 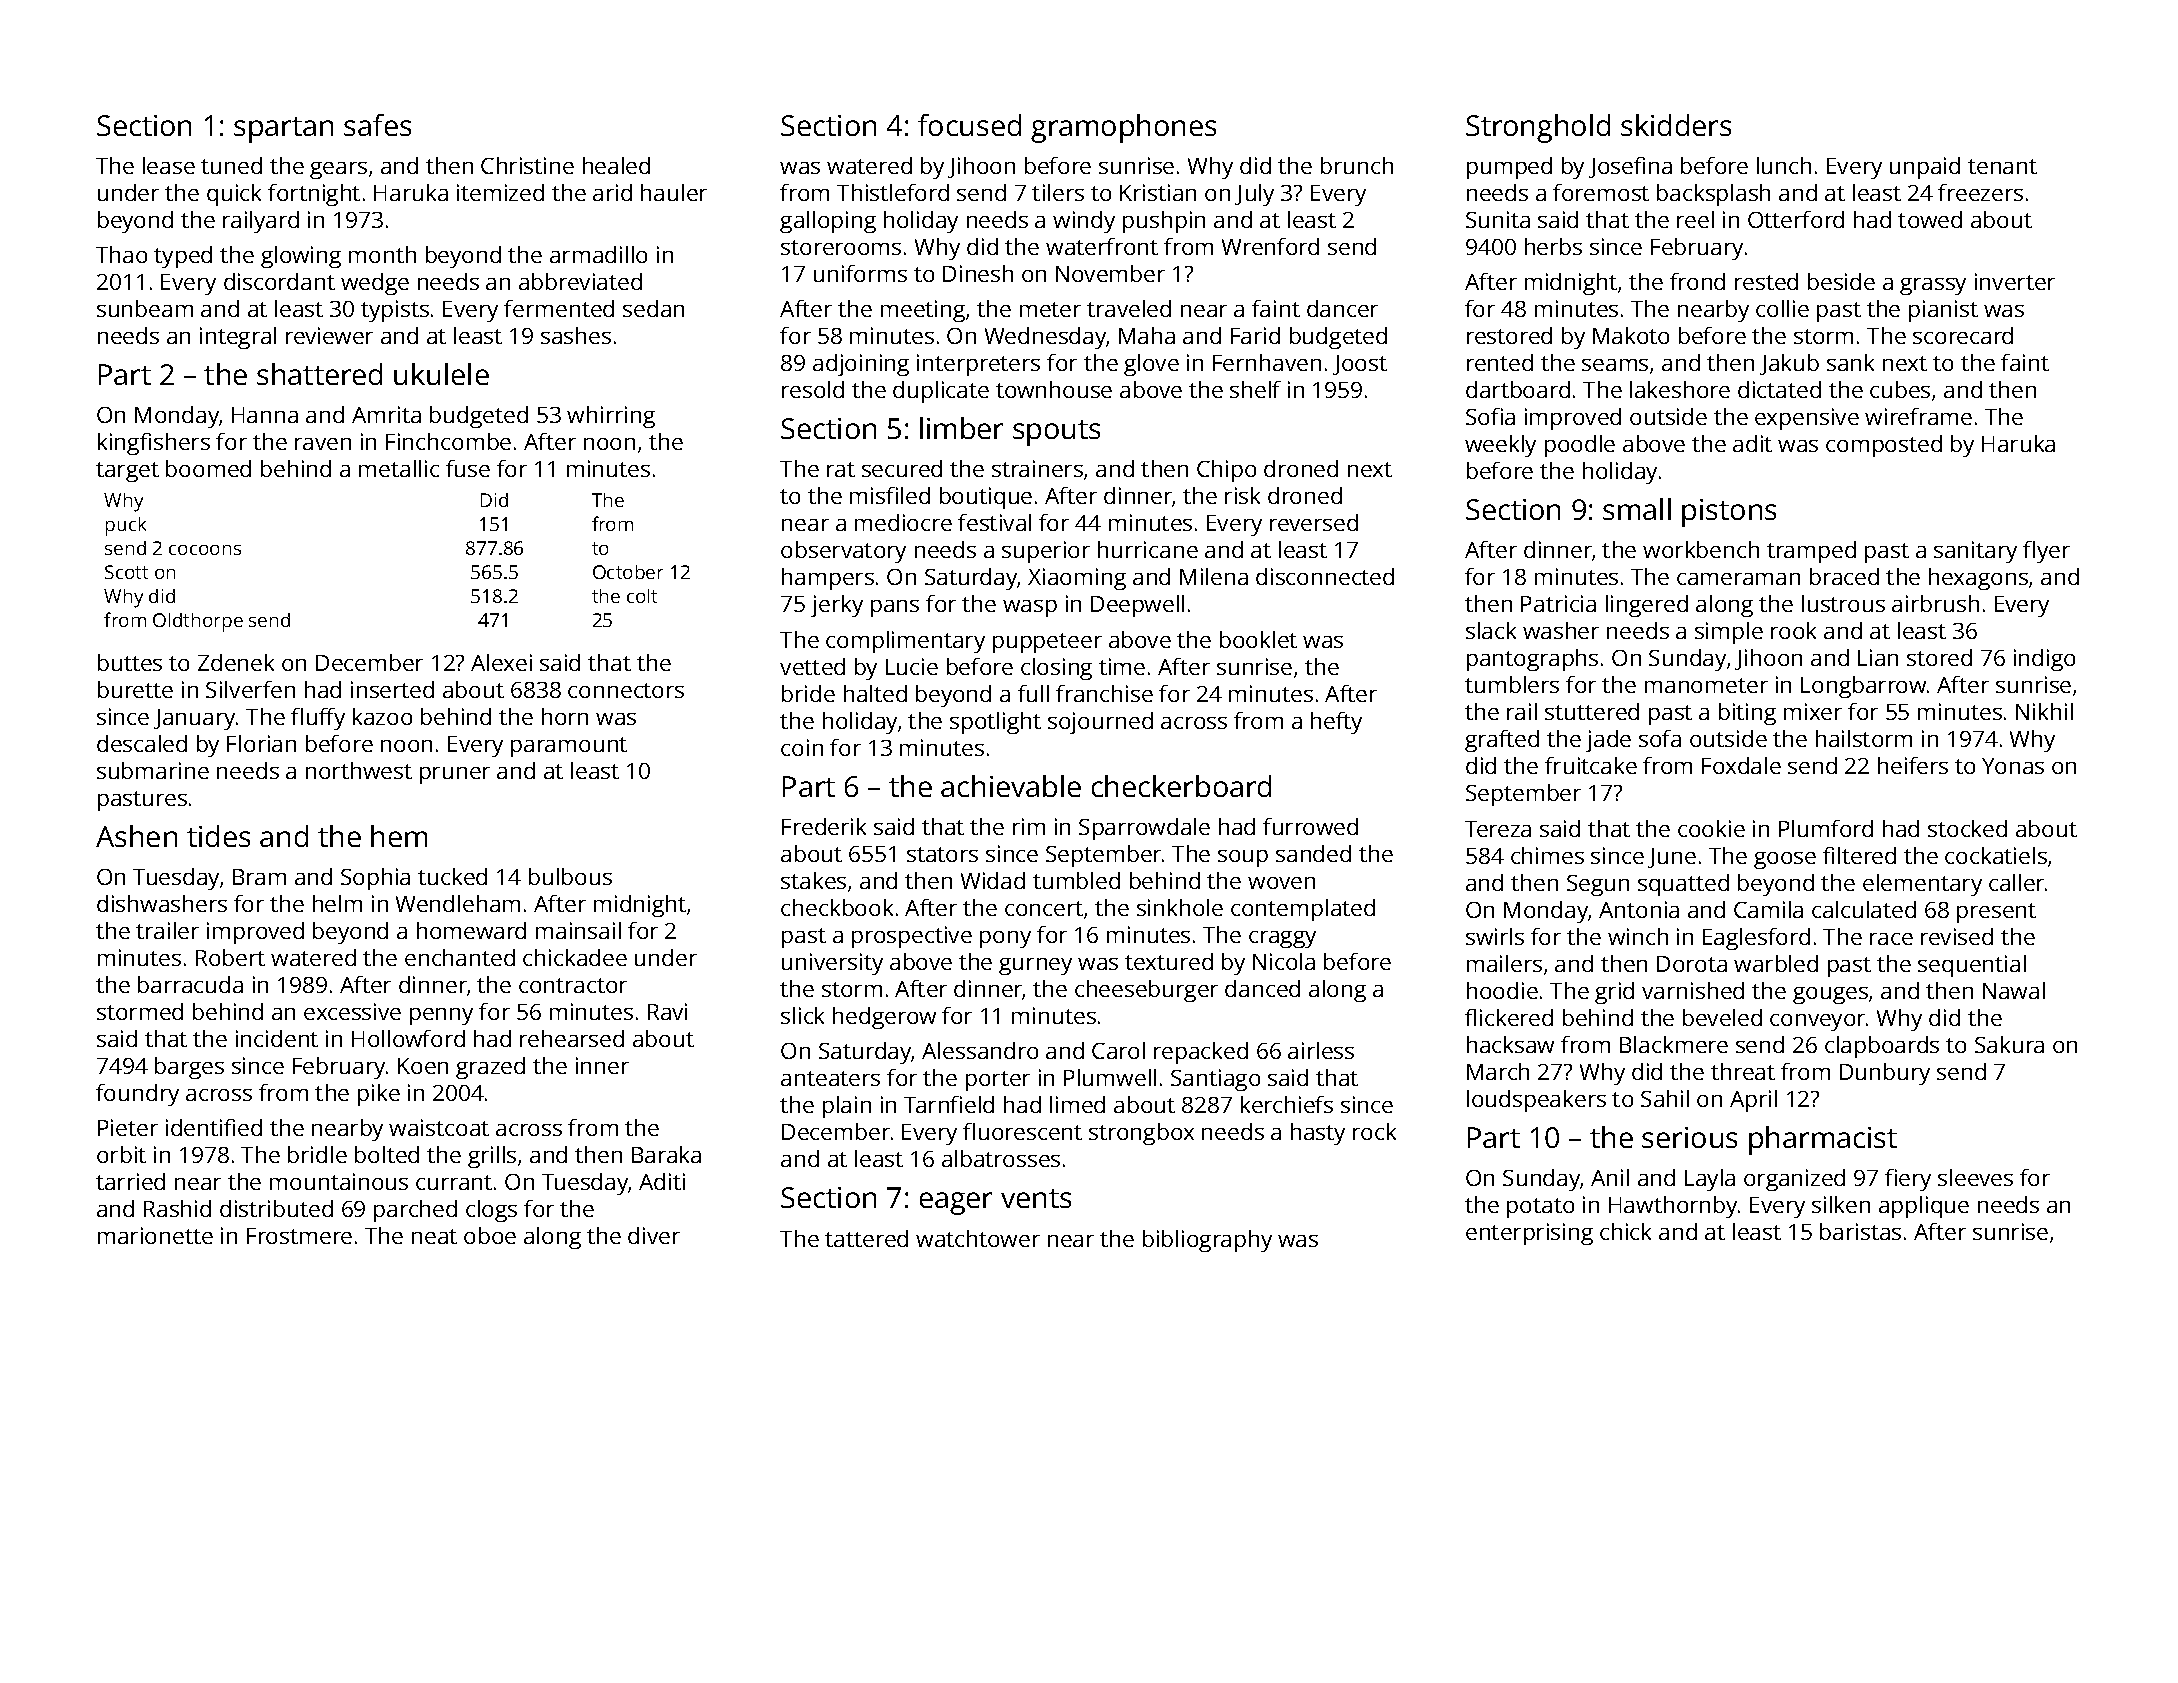 What do you see at coordinates (261, 743) in the screenshot?
I see `Florian` at bounding box center [261, 743].
